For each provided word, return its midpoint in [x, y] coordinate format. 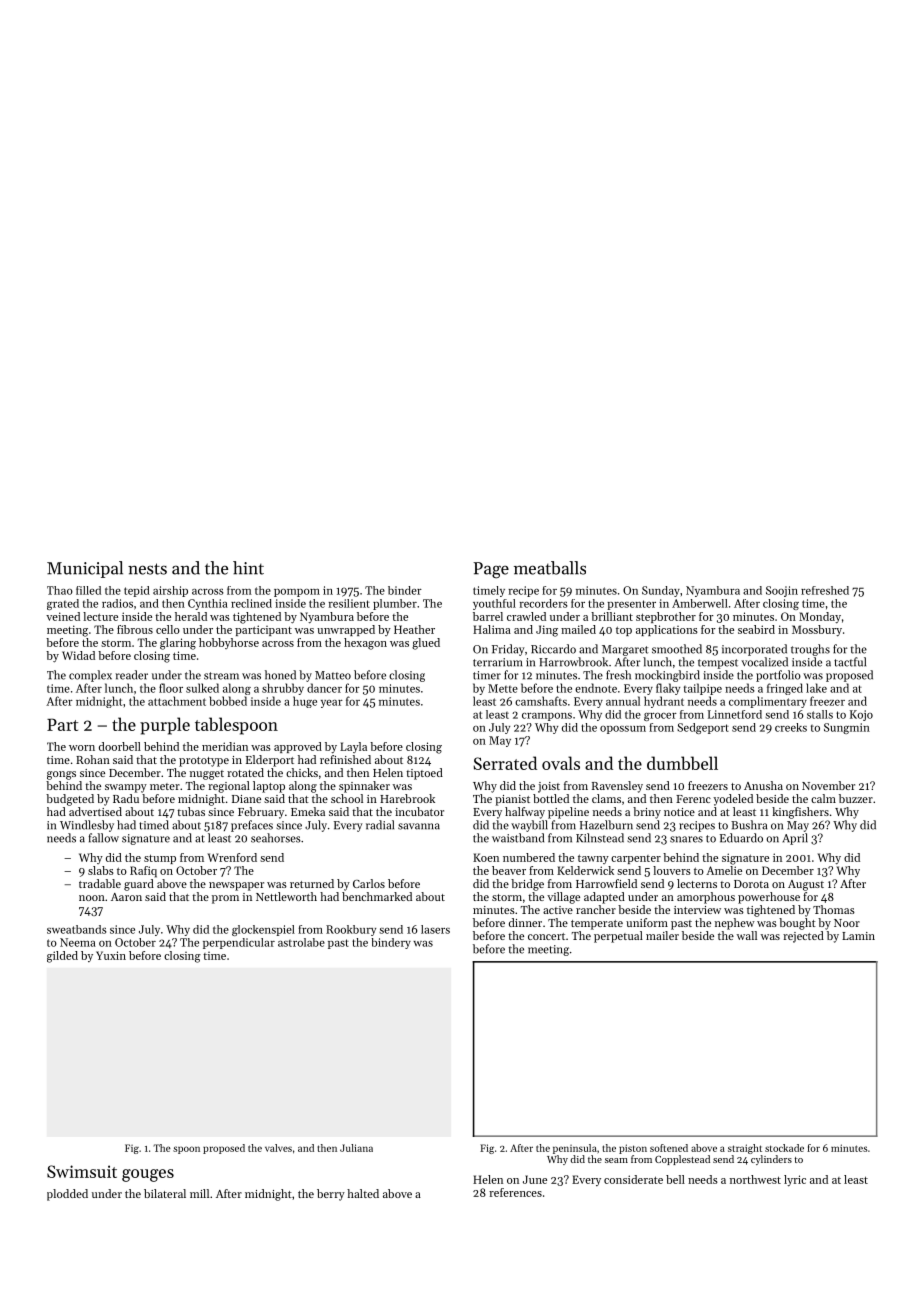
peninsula [575, 1149]
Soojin [782, 591]
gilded [62, 957]
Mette [503, 688]
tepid [137, 591]
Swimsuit [82, 1171]
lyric [795, 1181]
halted [363, 1193]
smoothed [677, 649]
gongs [61, 775]
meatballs [550, 568]
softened [669, 1148]
